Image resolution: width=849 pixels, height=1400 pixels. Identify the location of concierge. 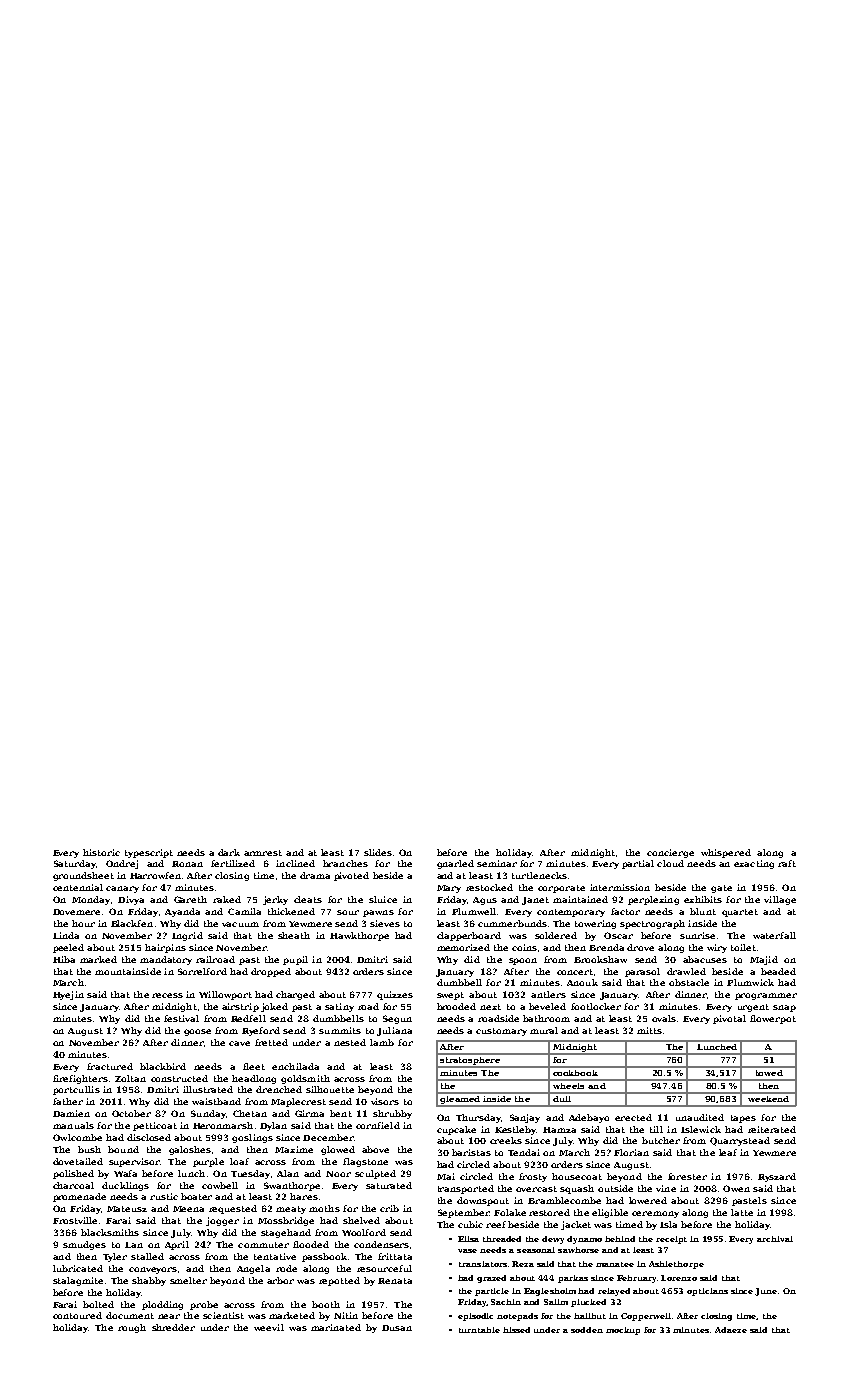
(670, 853).
